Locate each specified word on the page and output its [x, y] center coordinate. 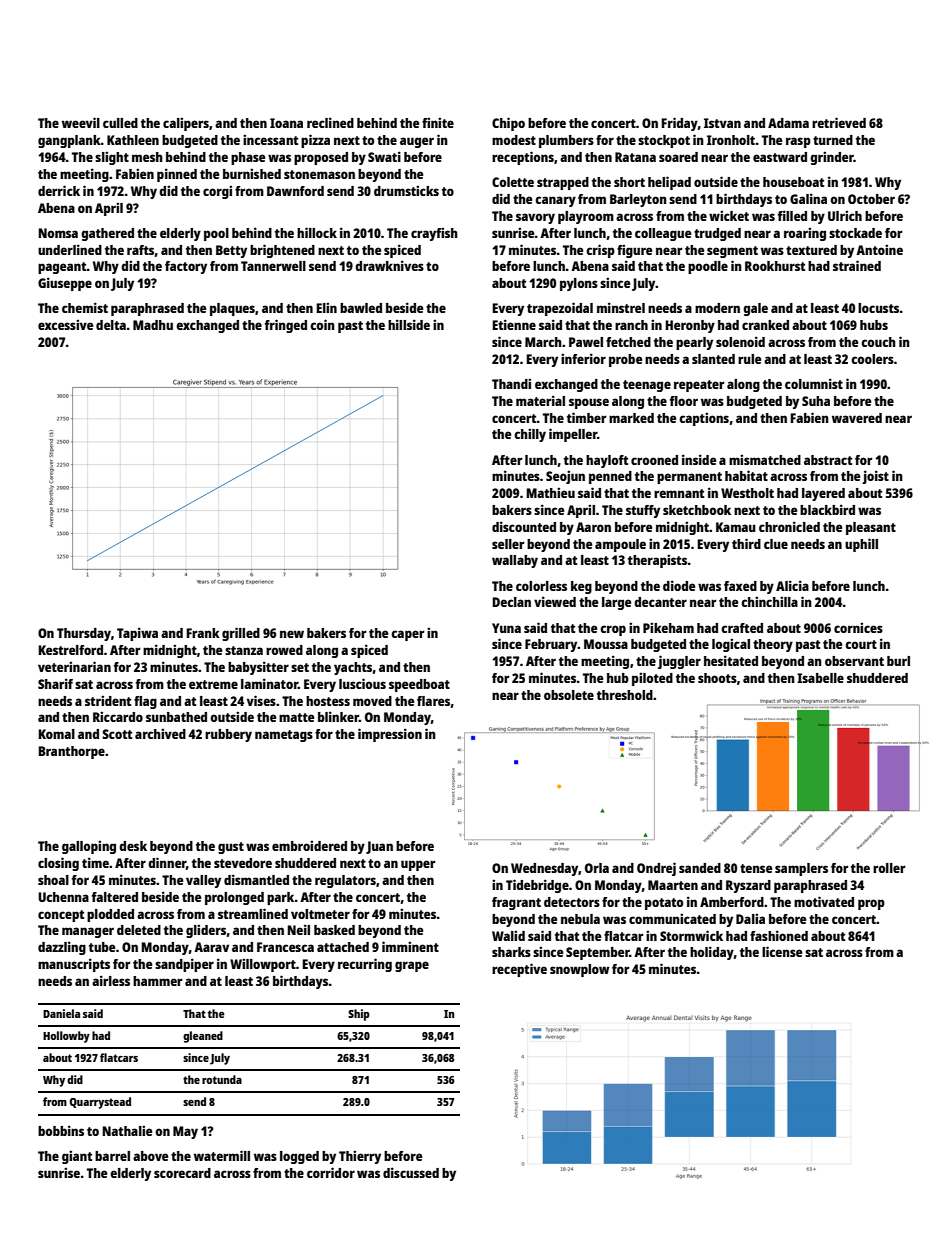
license [782, 951]
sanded [700, 868]
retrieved [839, 122]
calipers [186, 124]
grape [412, 966]
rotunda [222, 1079]
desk [133, 846]
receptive [519, 970]
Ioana [286, 123]
